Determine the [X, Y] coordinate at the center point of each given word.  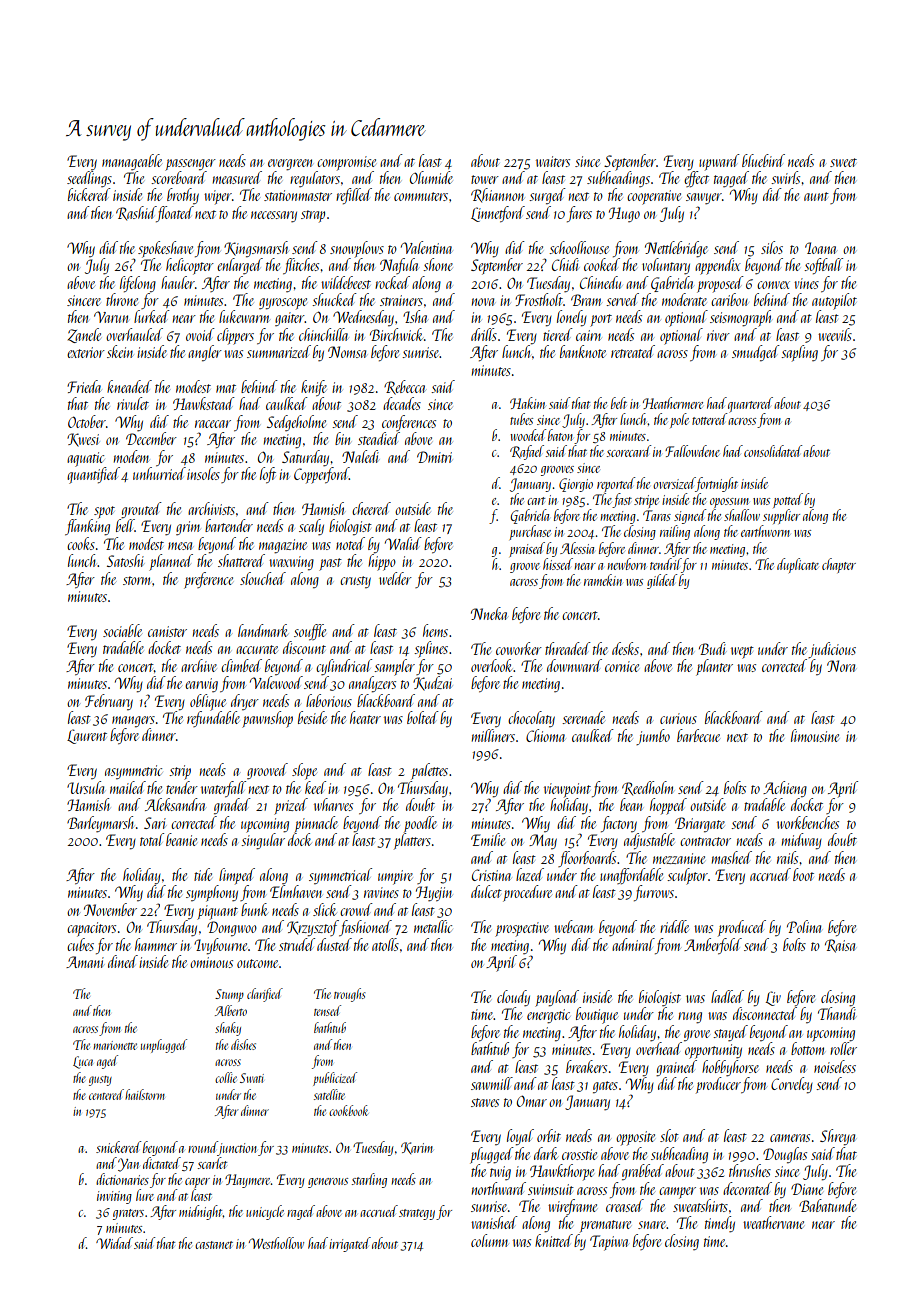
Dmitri [434, 457]
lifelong [138, 284]
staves [485, 1102]
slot [669, 1135]
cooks [81, 543]
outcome [257, 963]
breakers [586, 1066]
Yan [128, 1165]
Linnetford [498, 214]
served [622, 299]
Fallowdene [692, 451]
